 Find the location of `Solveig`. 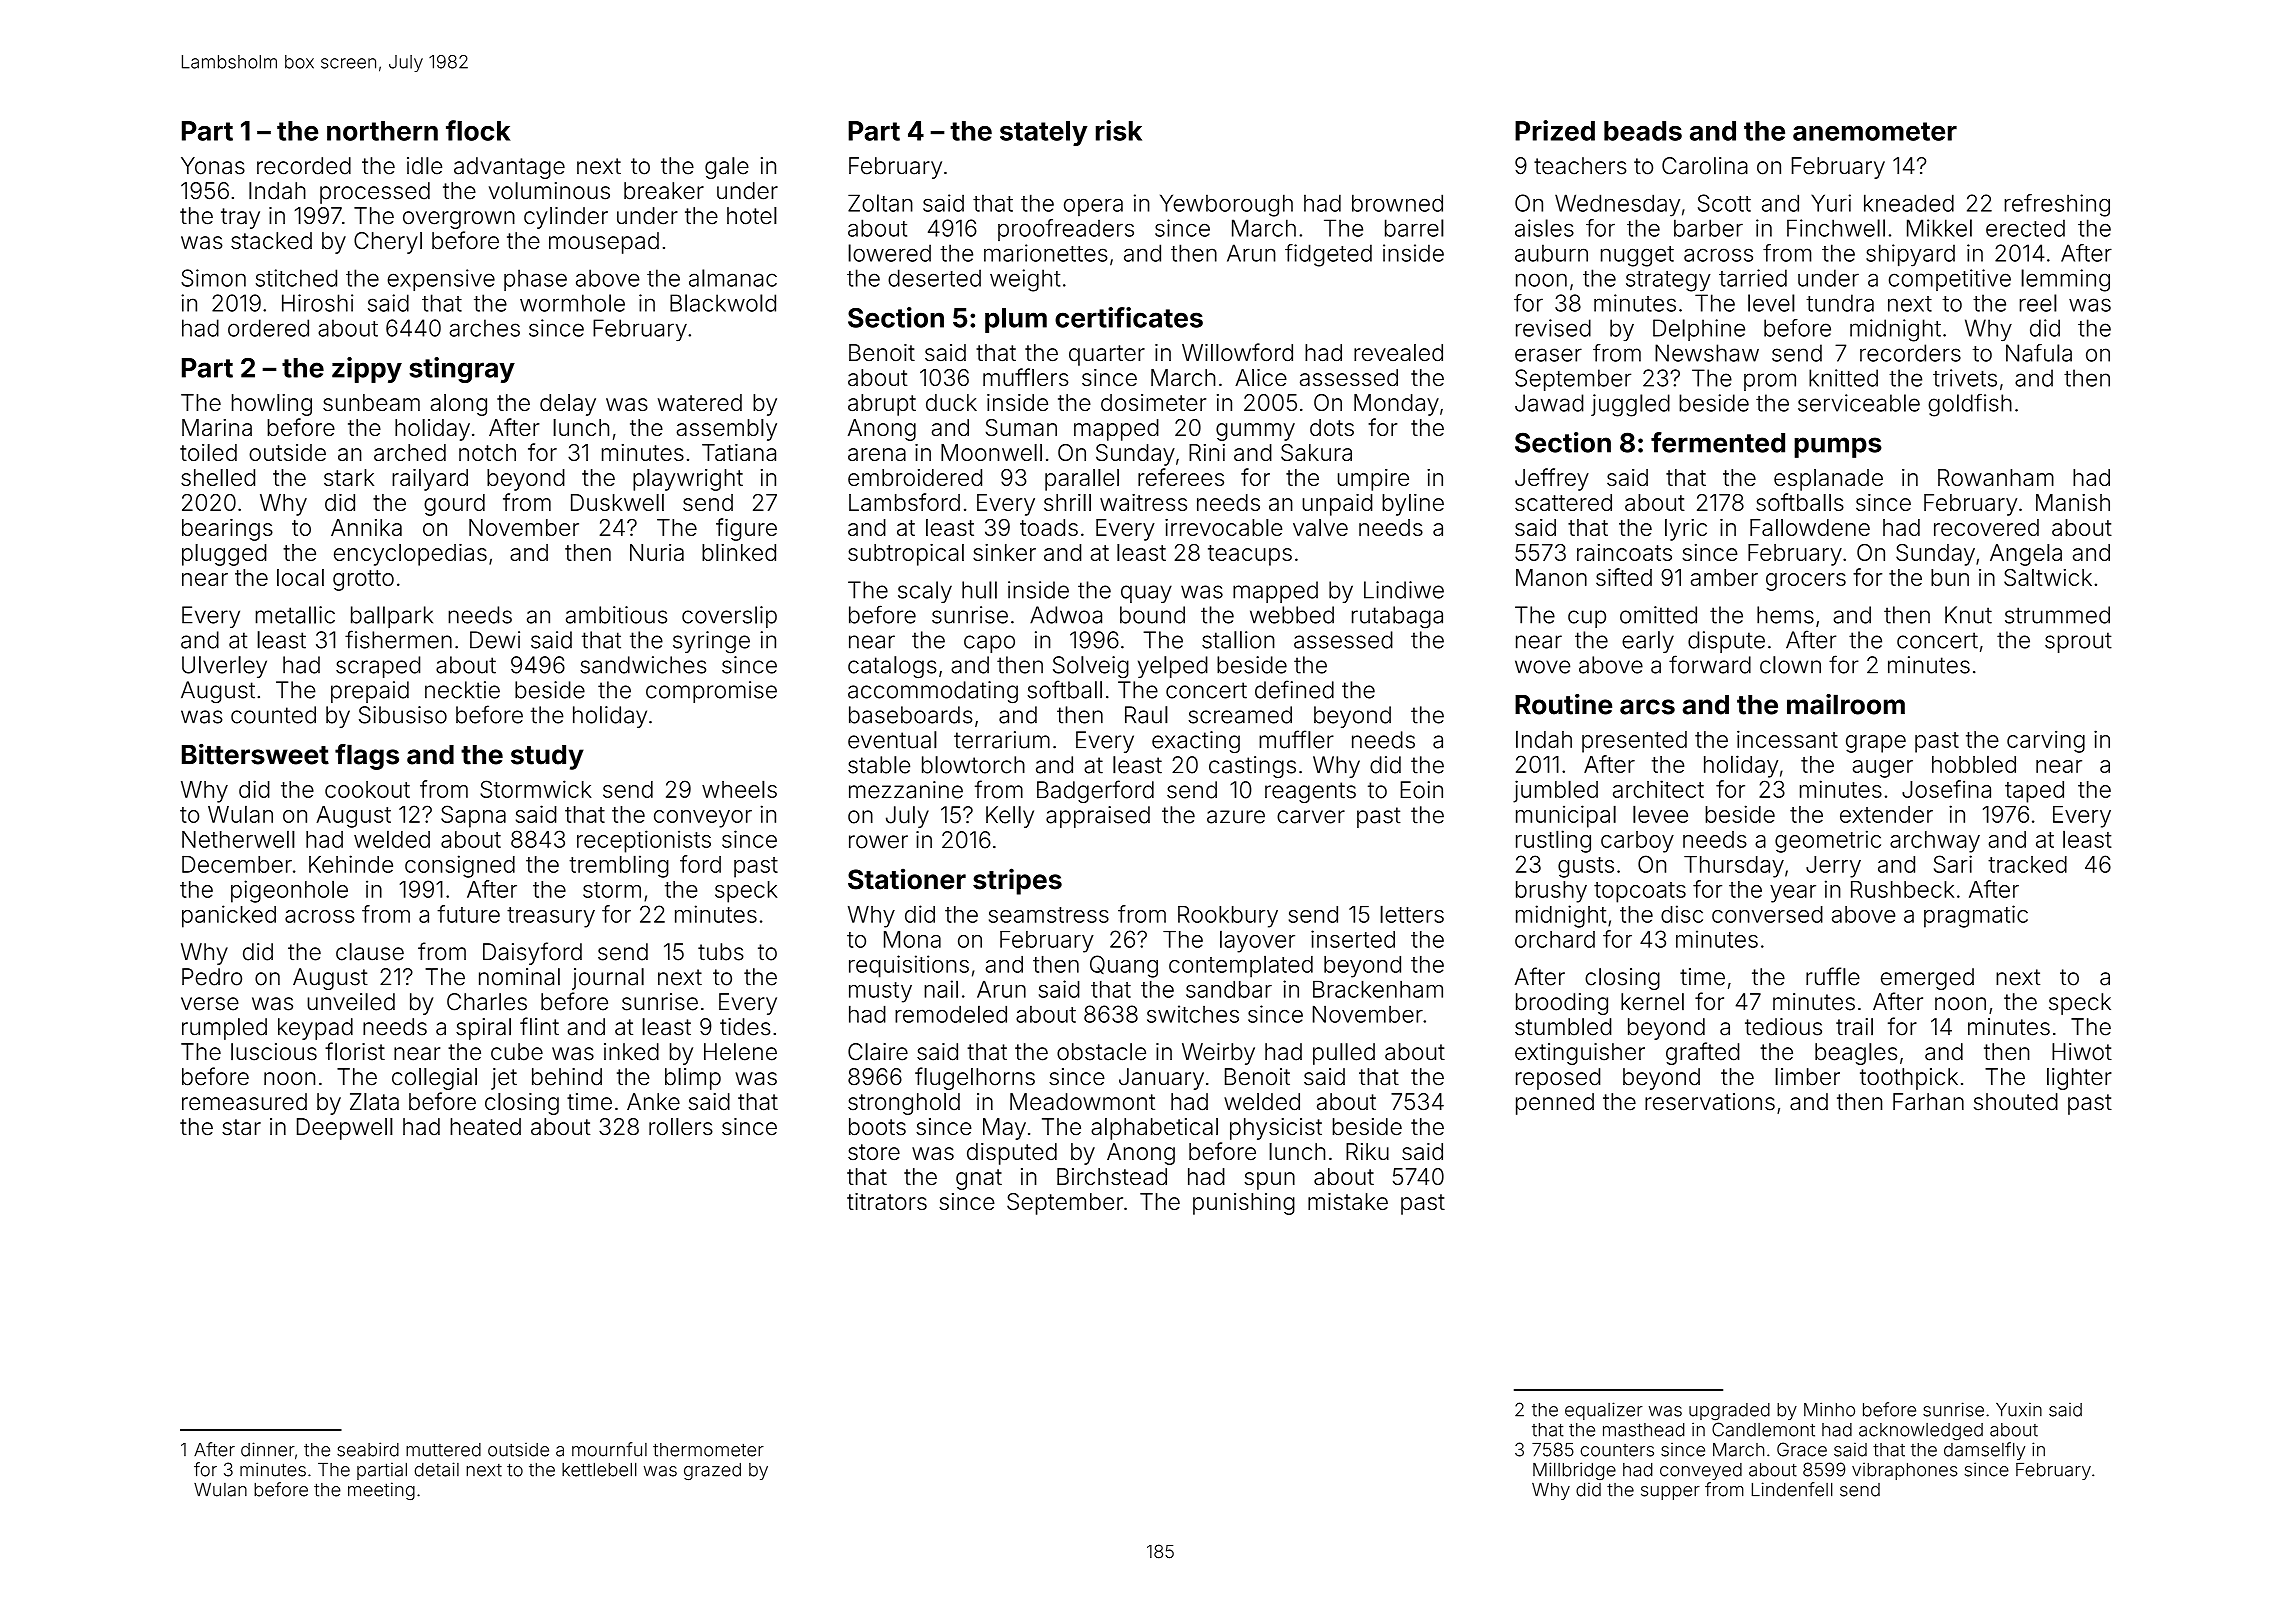

Solveig is located at coordinates (1091, 667).
